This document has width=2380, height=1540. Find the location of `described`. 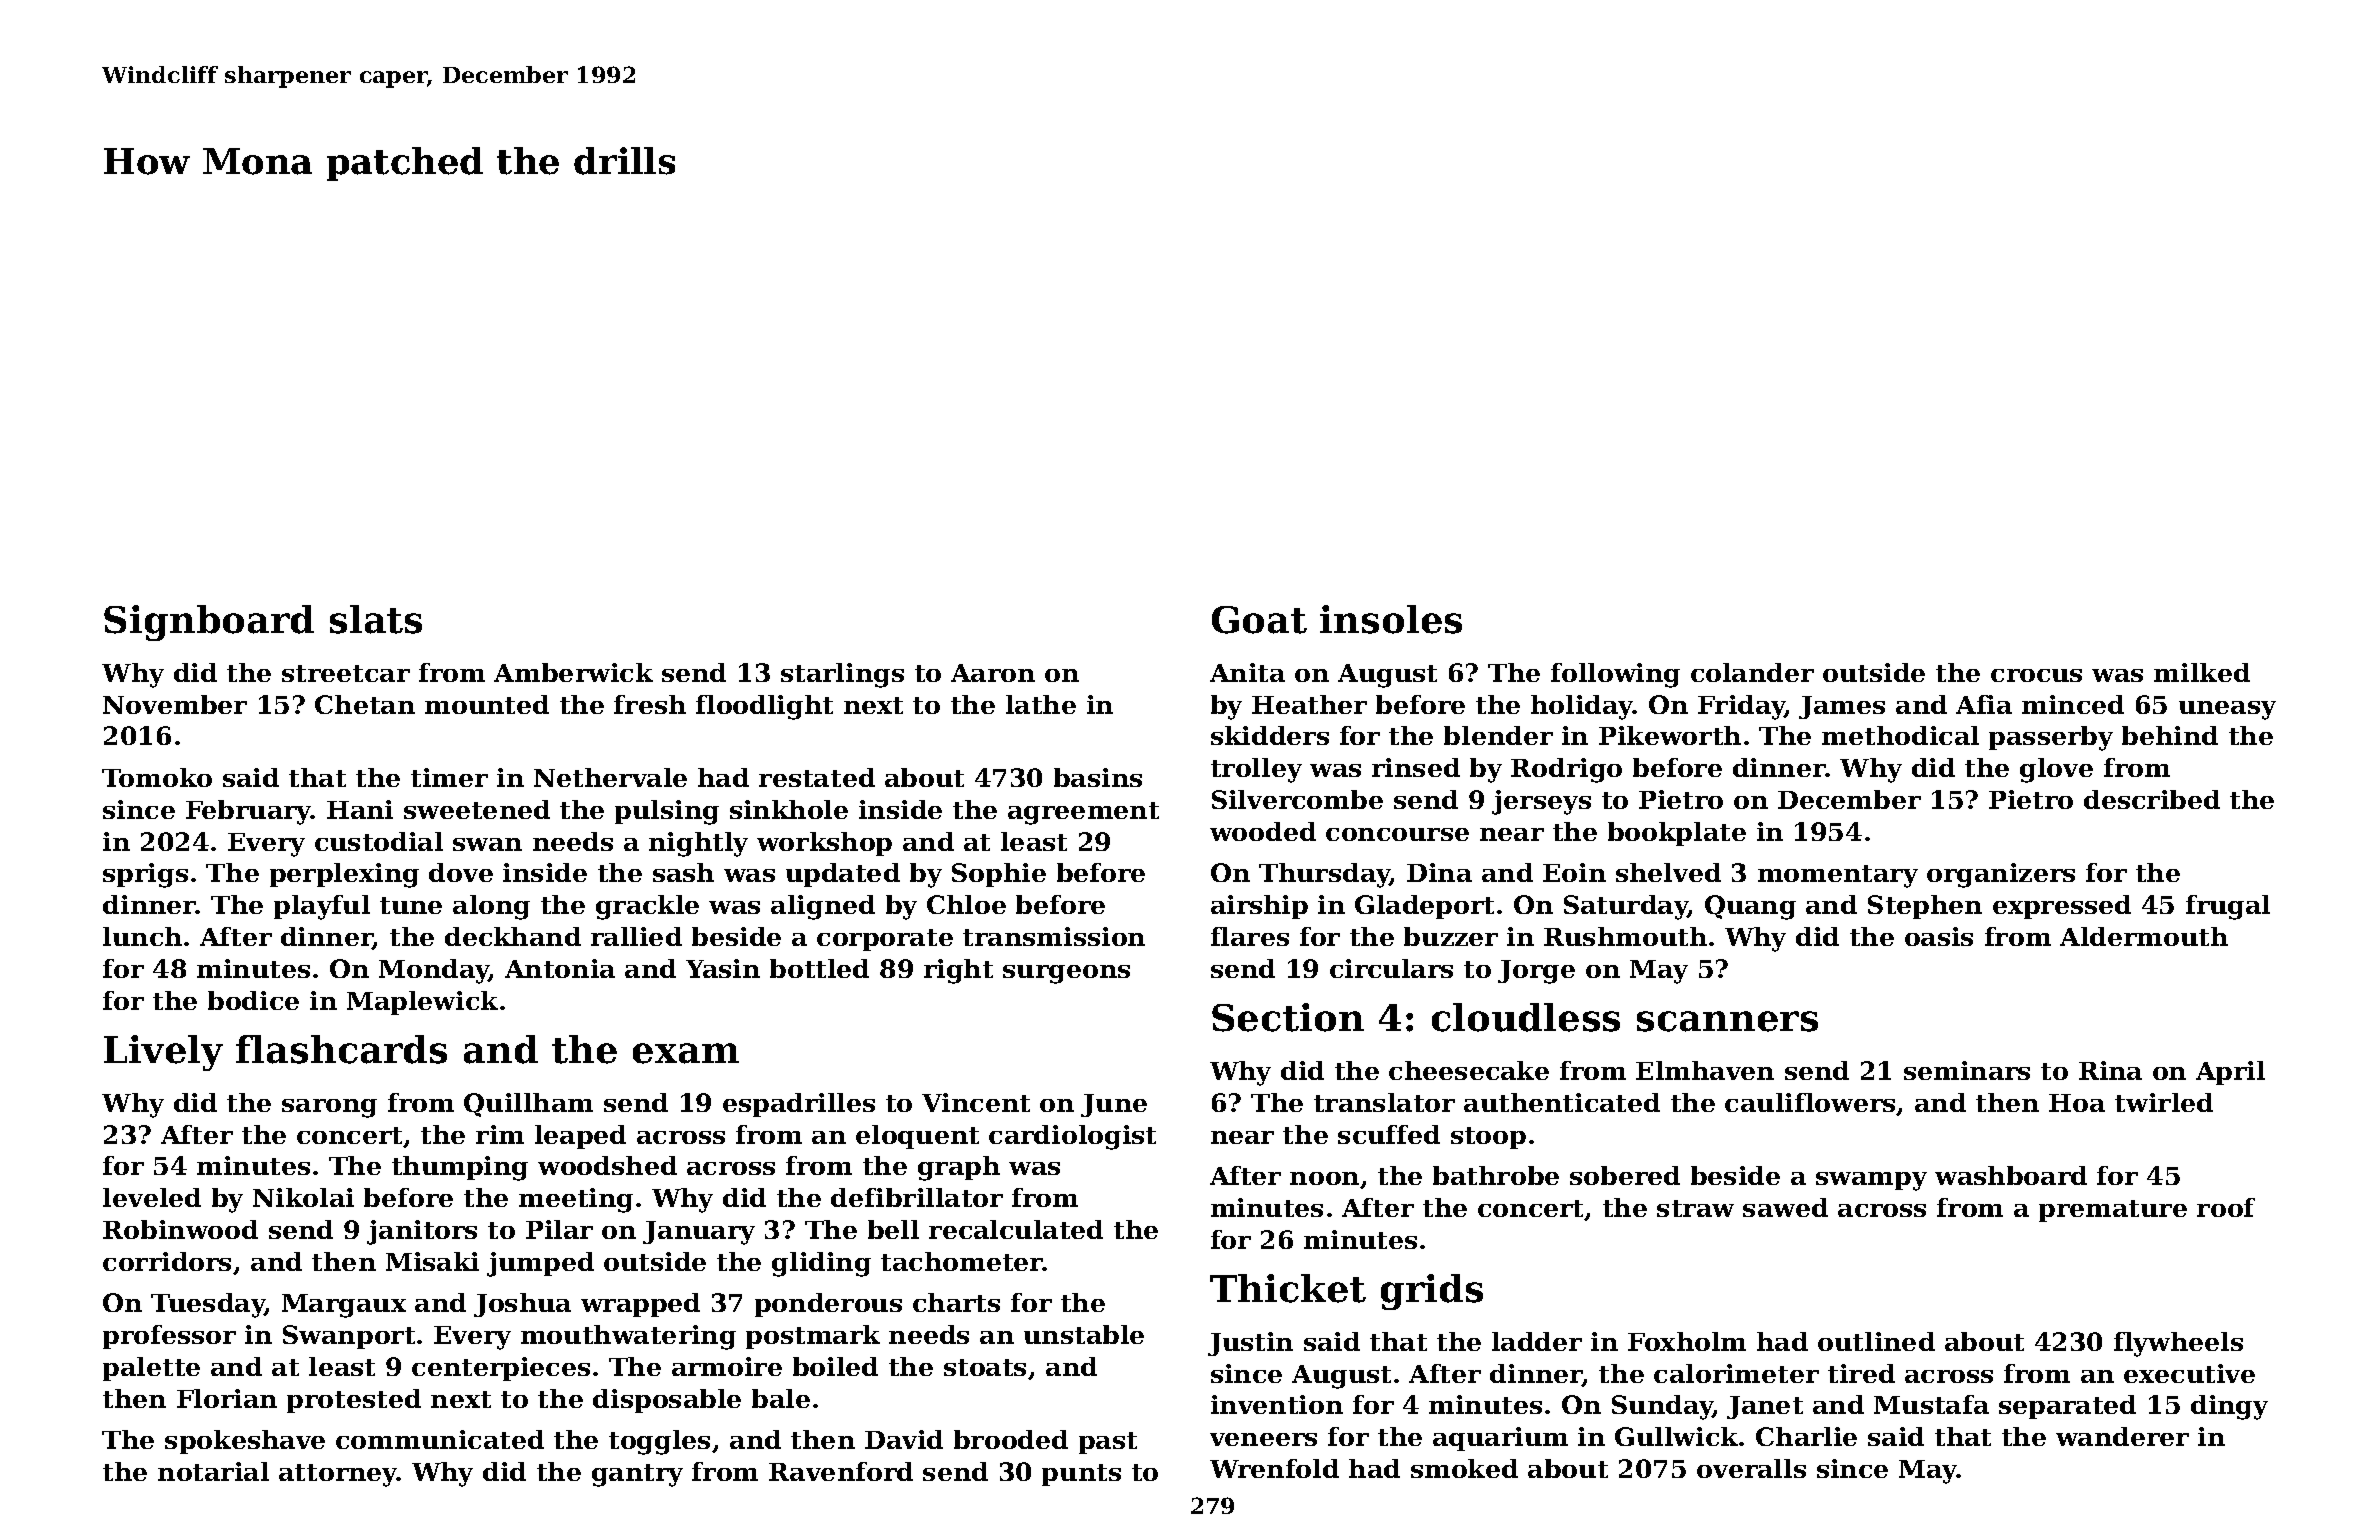

described is located at coordinates (2152, 799).
